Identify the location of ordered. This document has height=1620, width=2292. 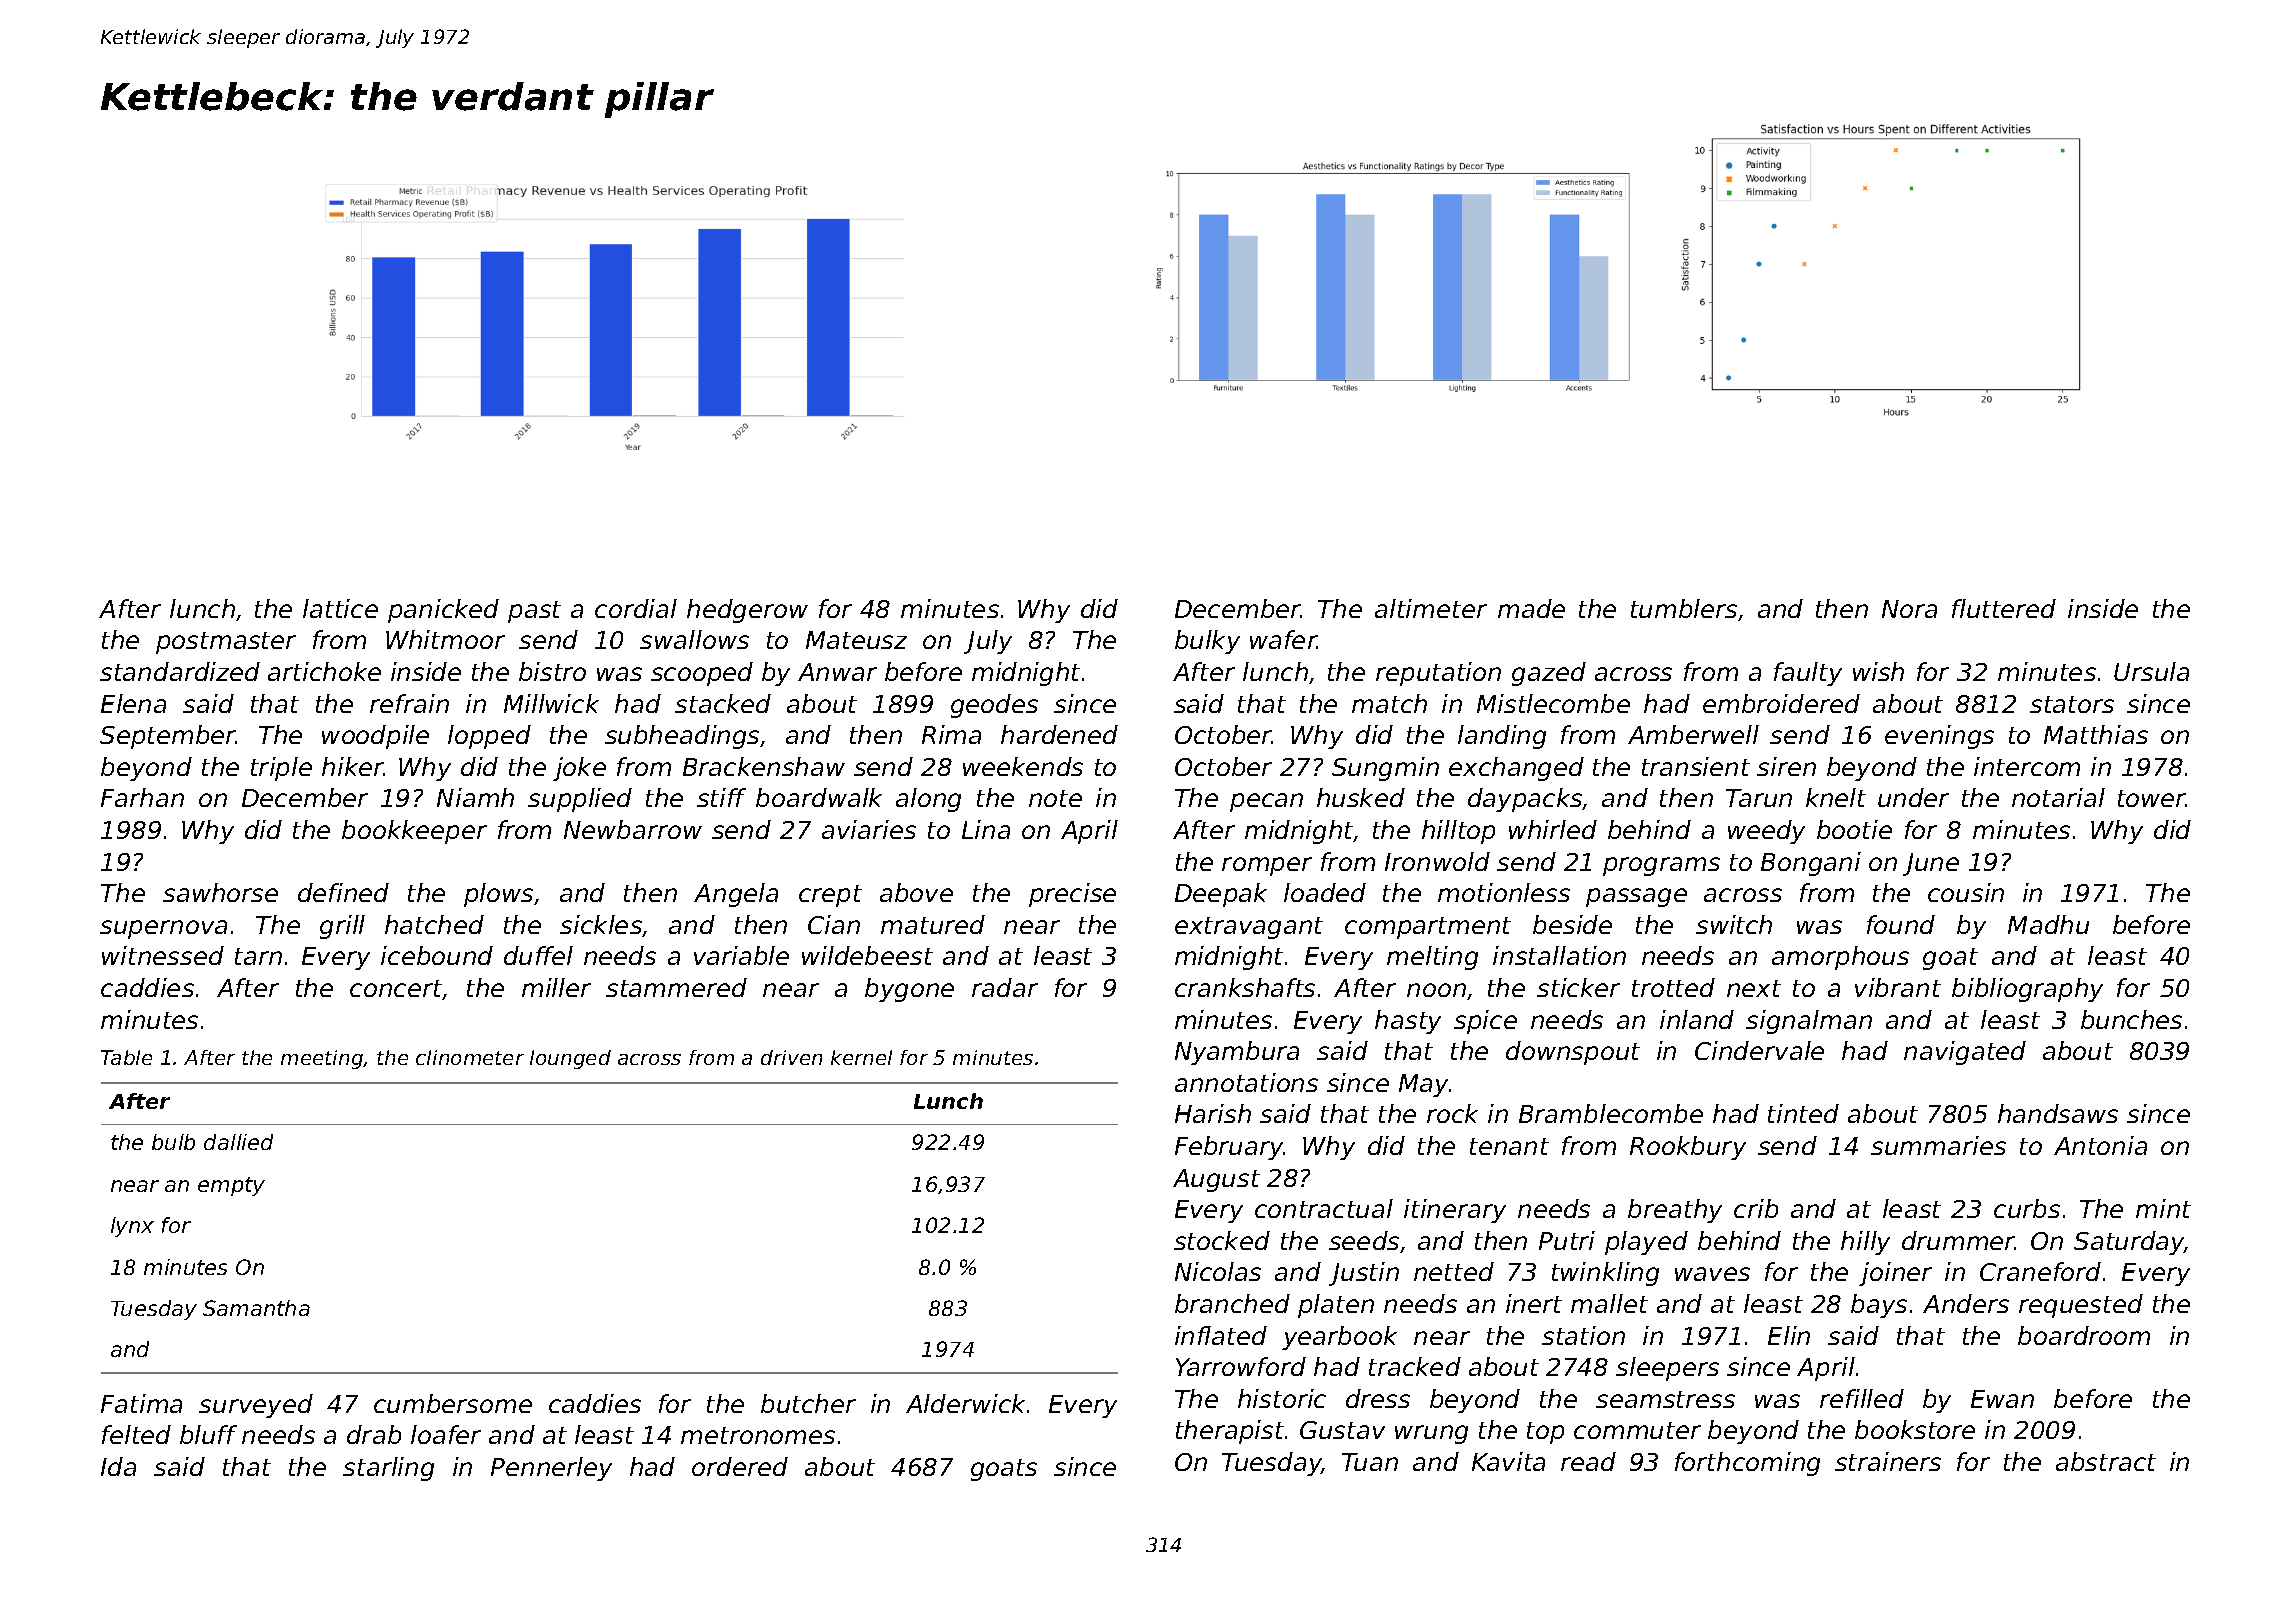
(740, 1466).
